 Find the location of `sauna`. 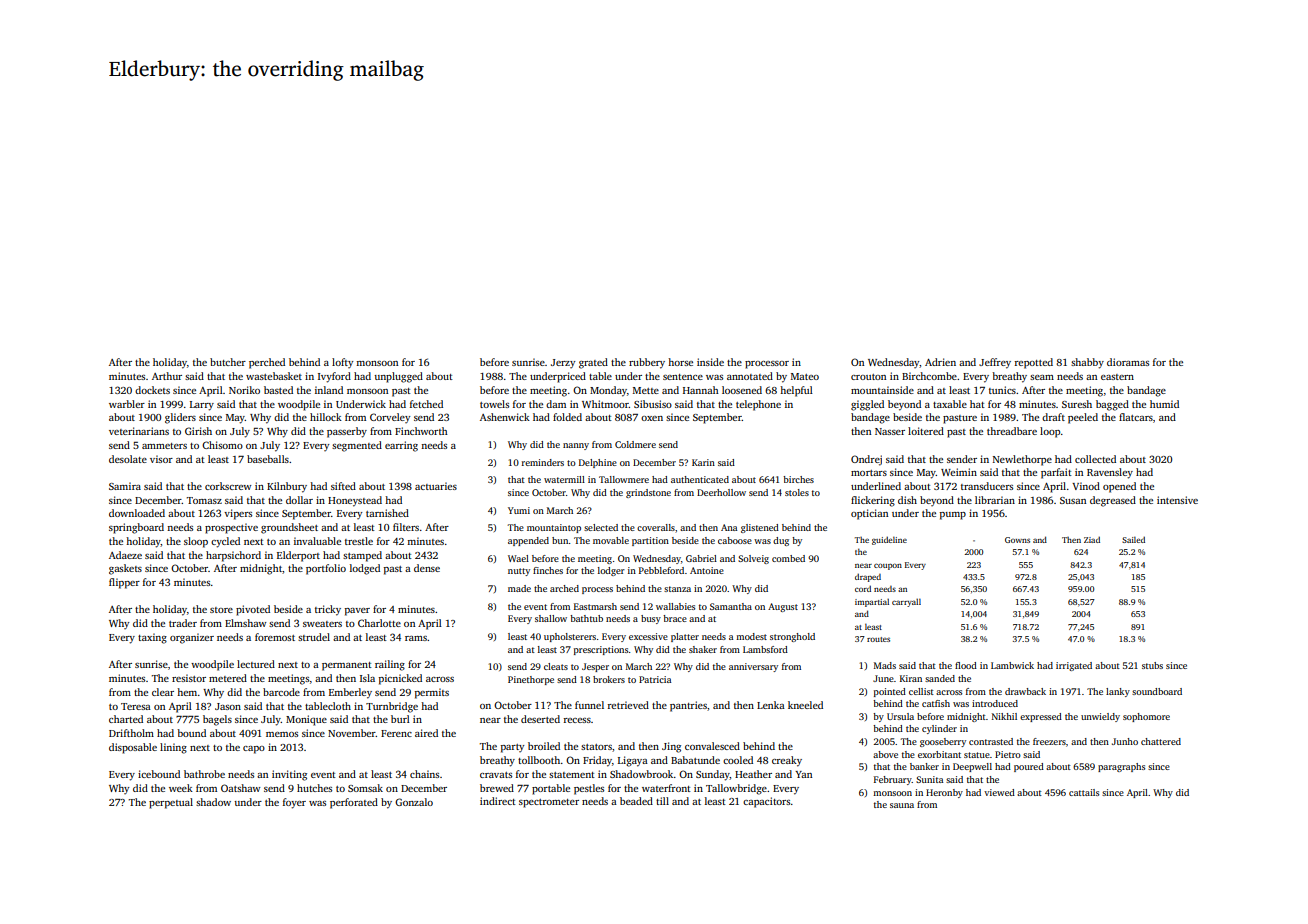

sauna is located at coordinates (902, 805).
